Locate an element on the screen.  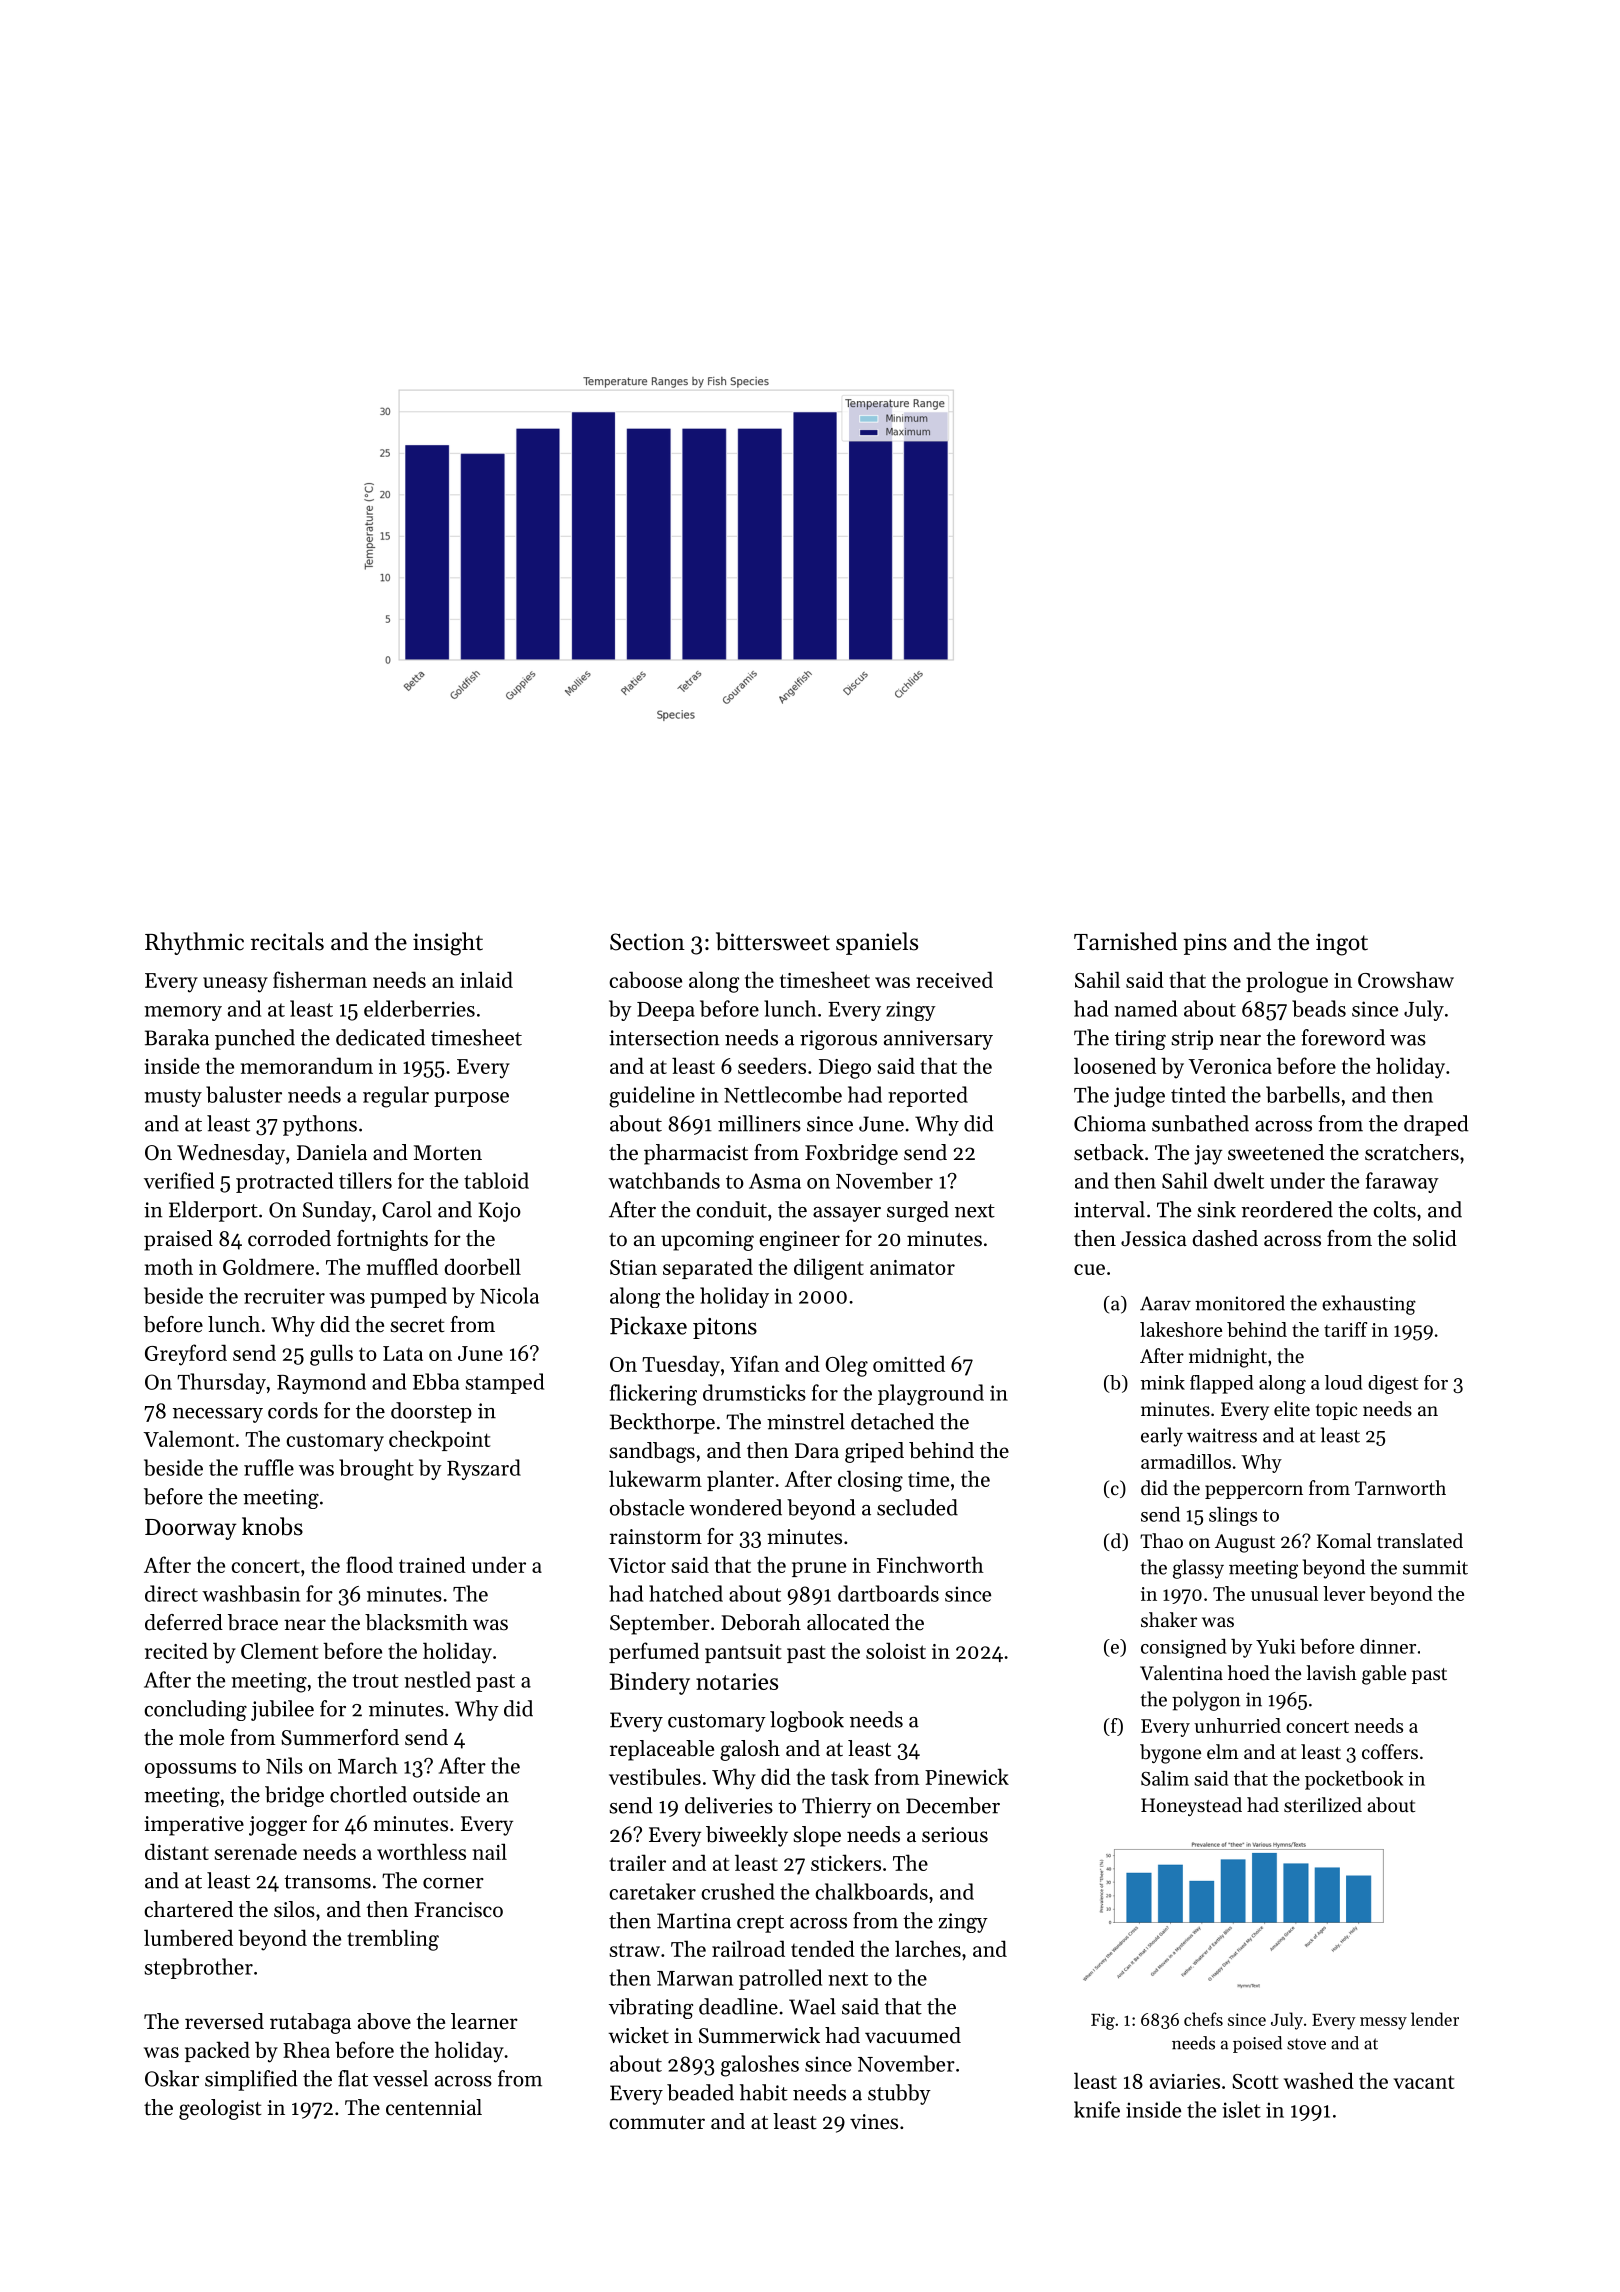
obstacle is located at coordinates (647, 1507).
